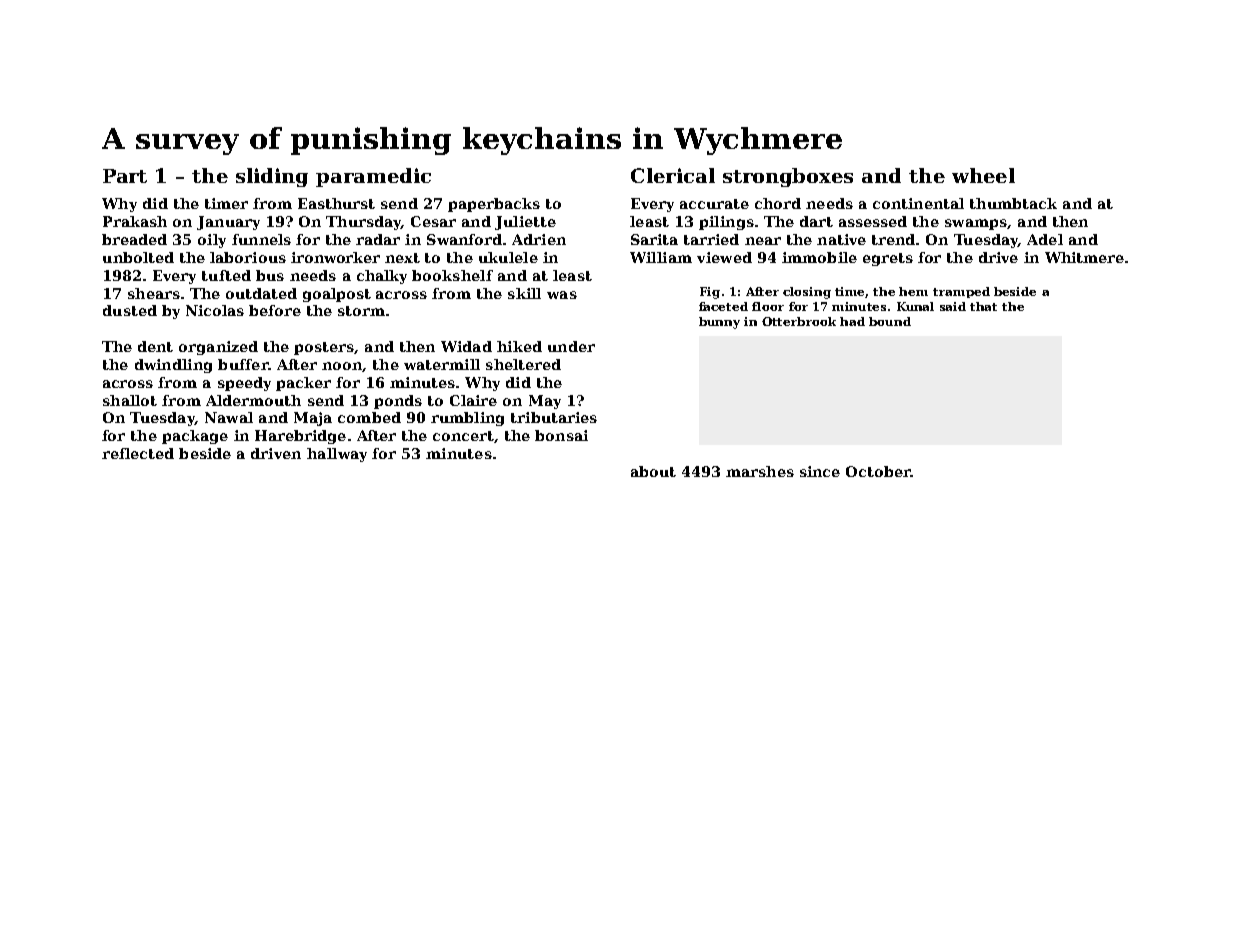  I want to click on sliding, so click(272, 177).
